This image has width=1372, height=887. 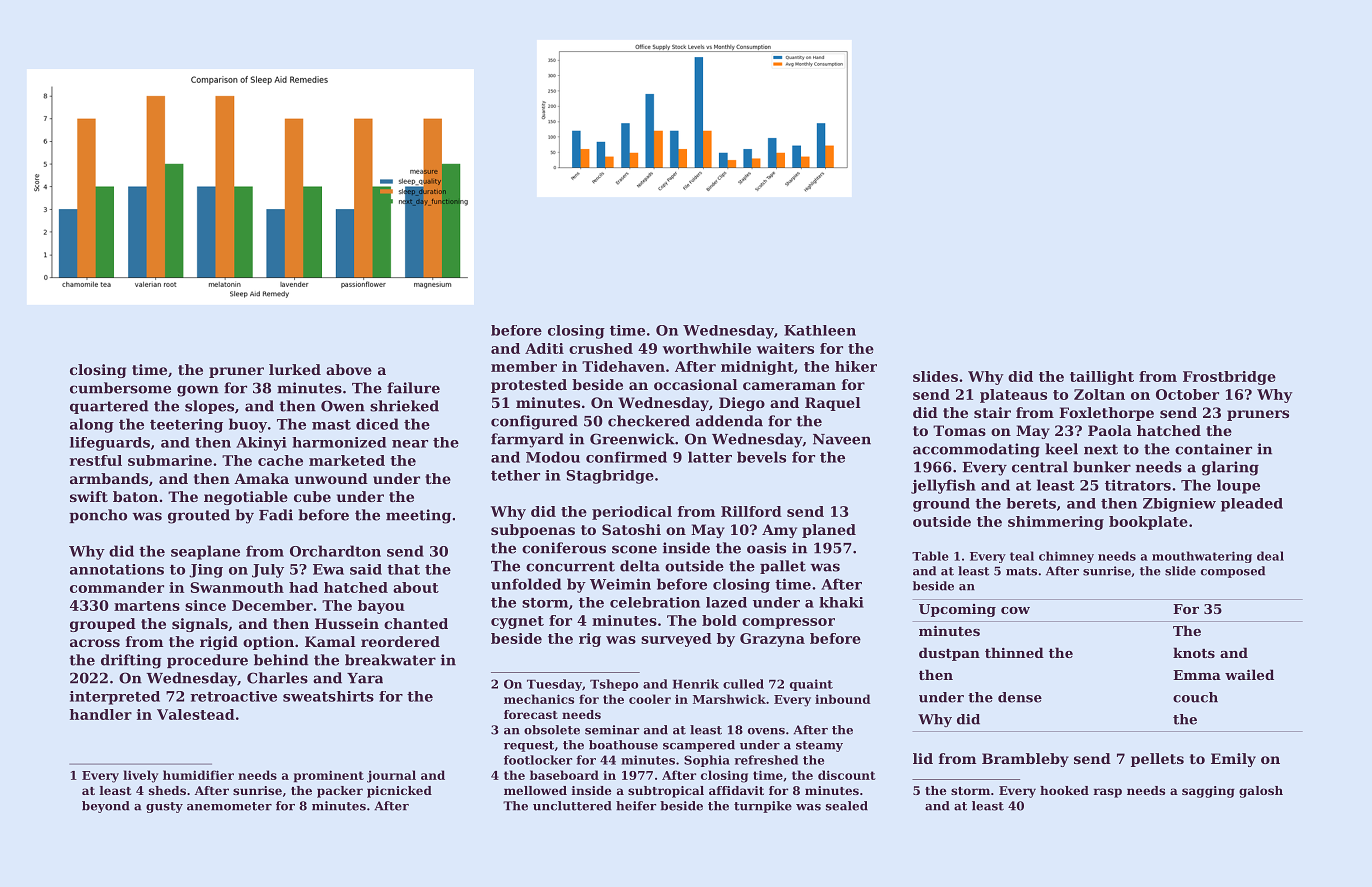 What do you see at coordinates (115, 698) in the image?
I see `interpreted` at bounding box center [115, 698].
